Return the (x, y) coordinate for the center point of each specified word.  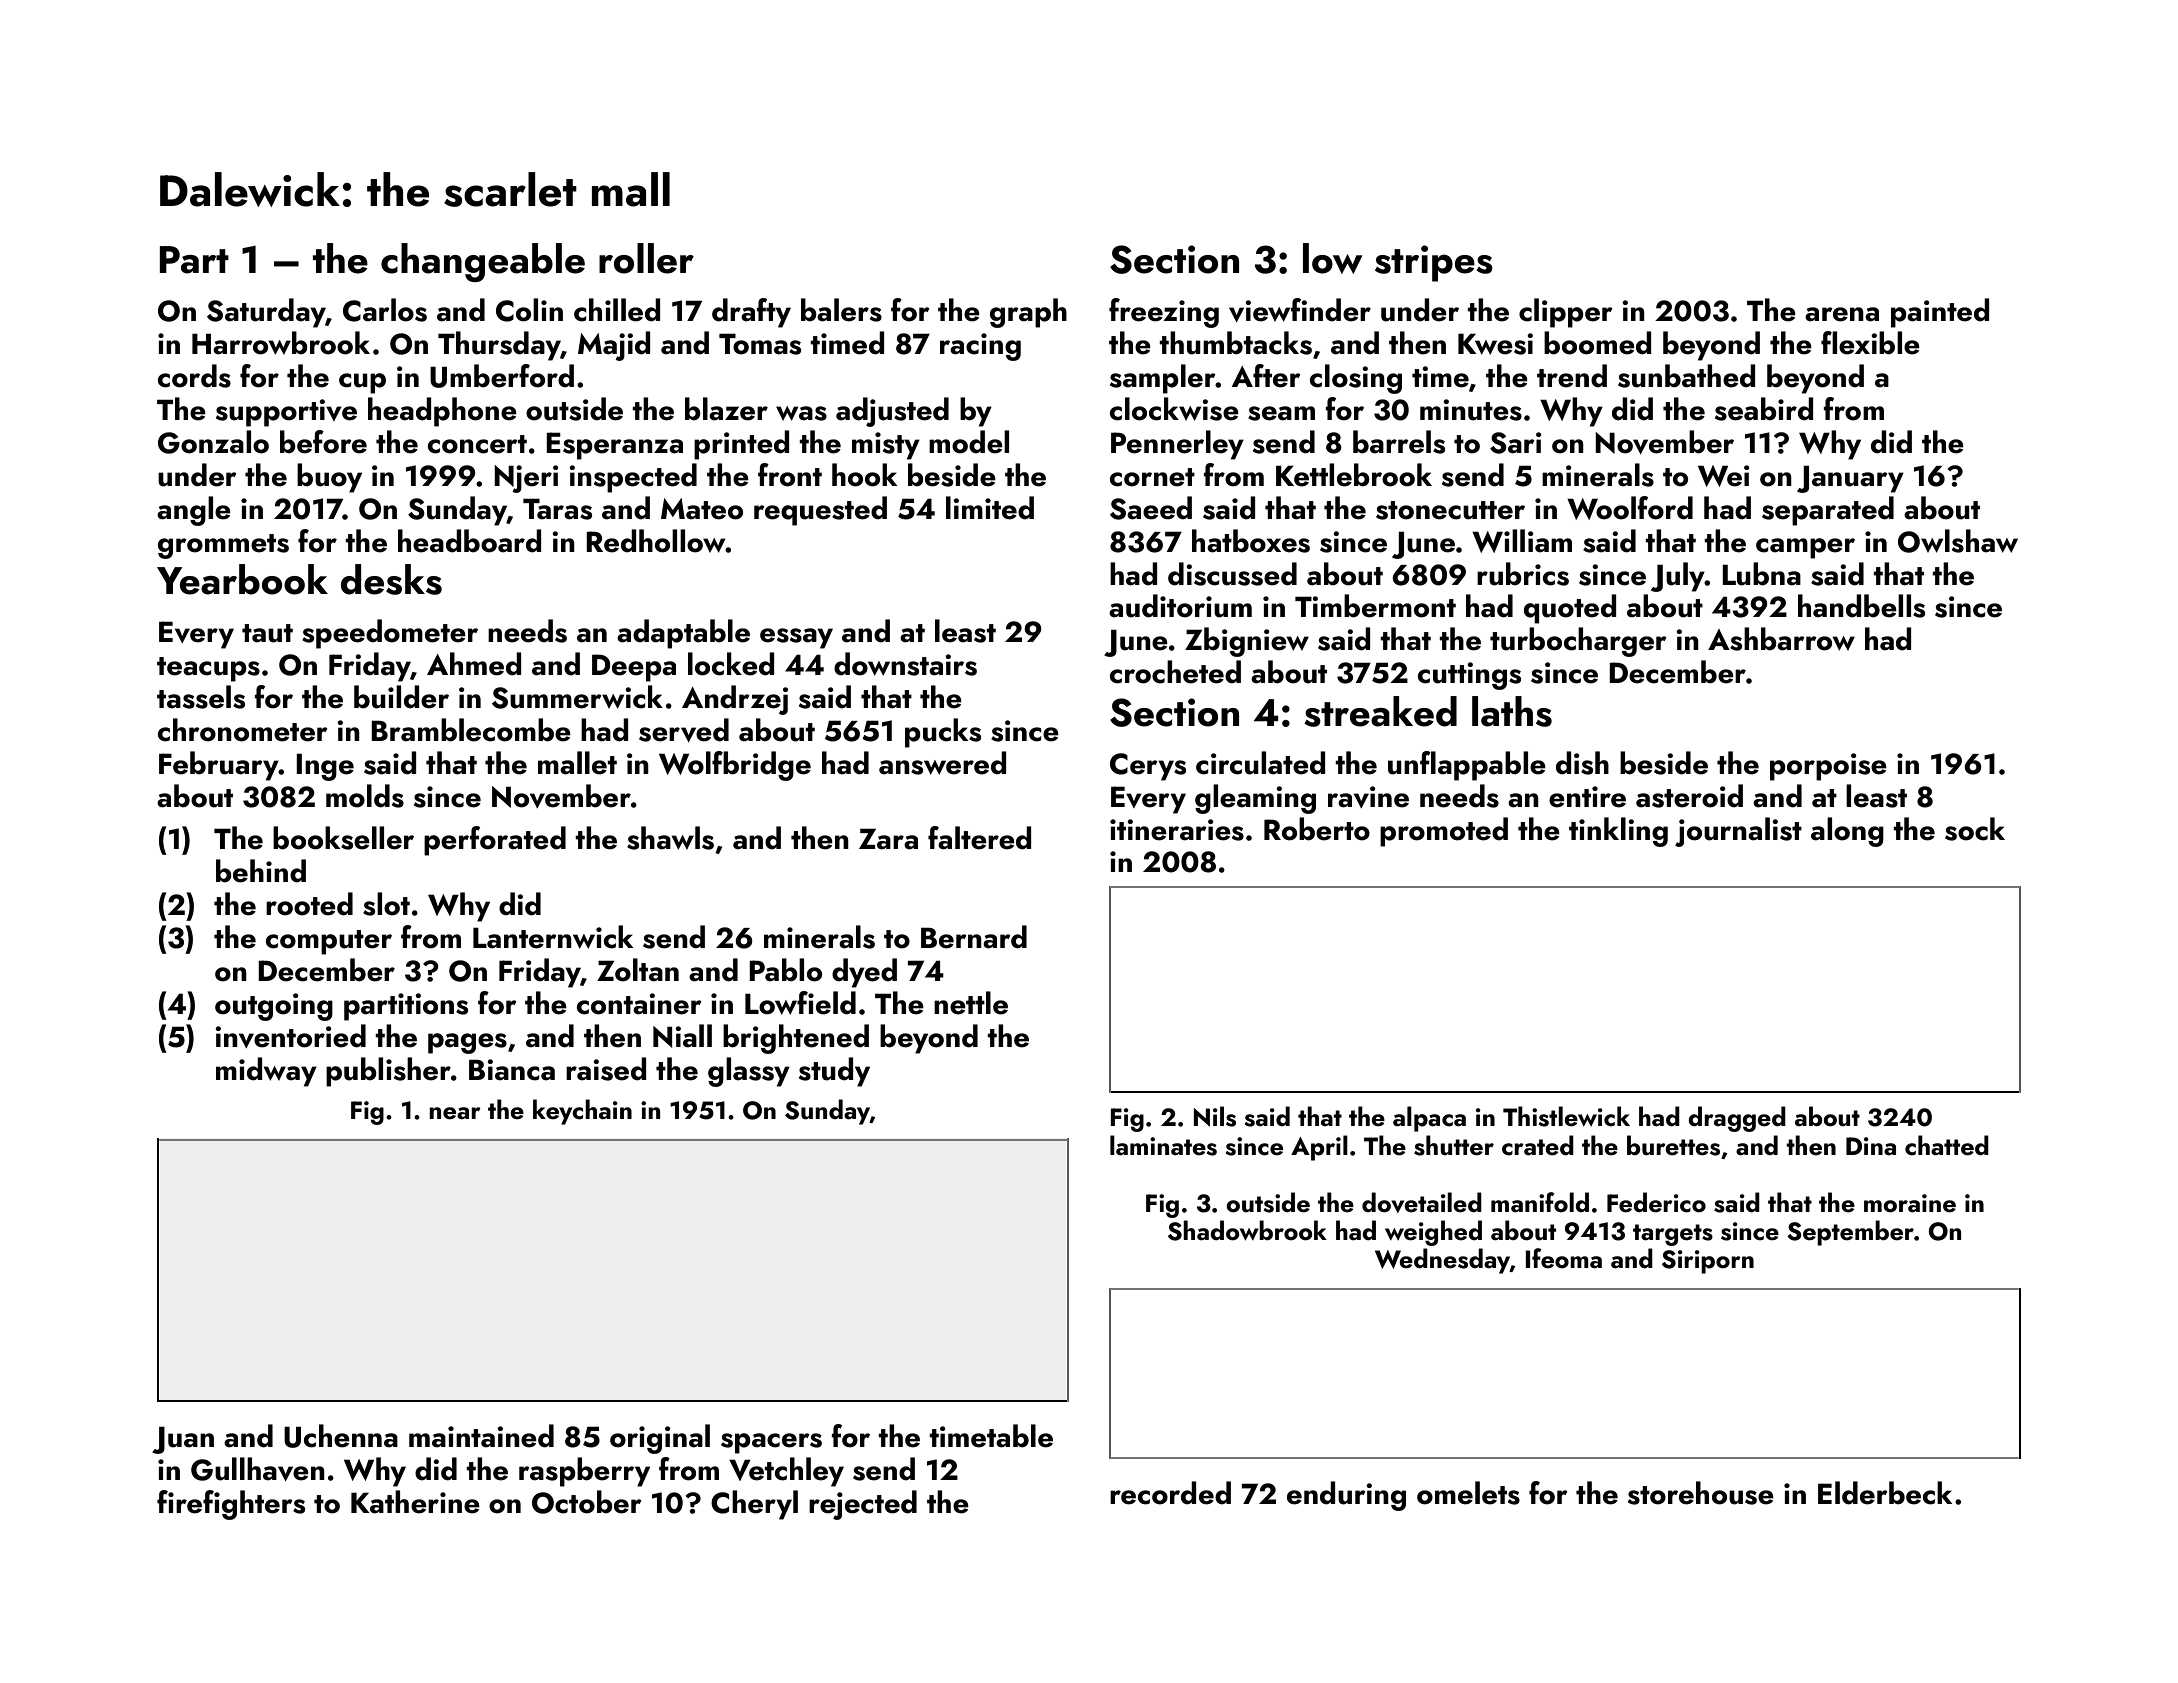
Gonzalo (213, 442)
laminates (1163, 1145)
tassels (201, 697)
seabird (1764, 409)
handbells (1861, 606)
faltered (979, 838)
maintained (481, 1436)
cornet (1152, 477)
